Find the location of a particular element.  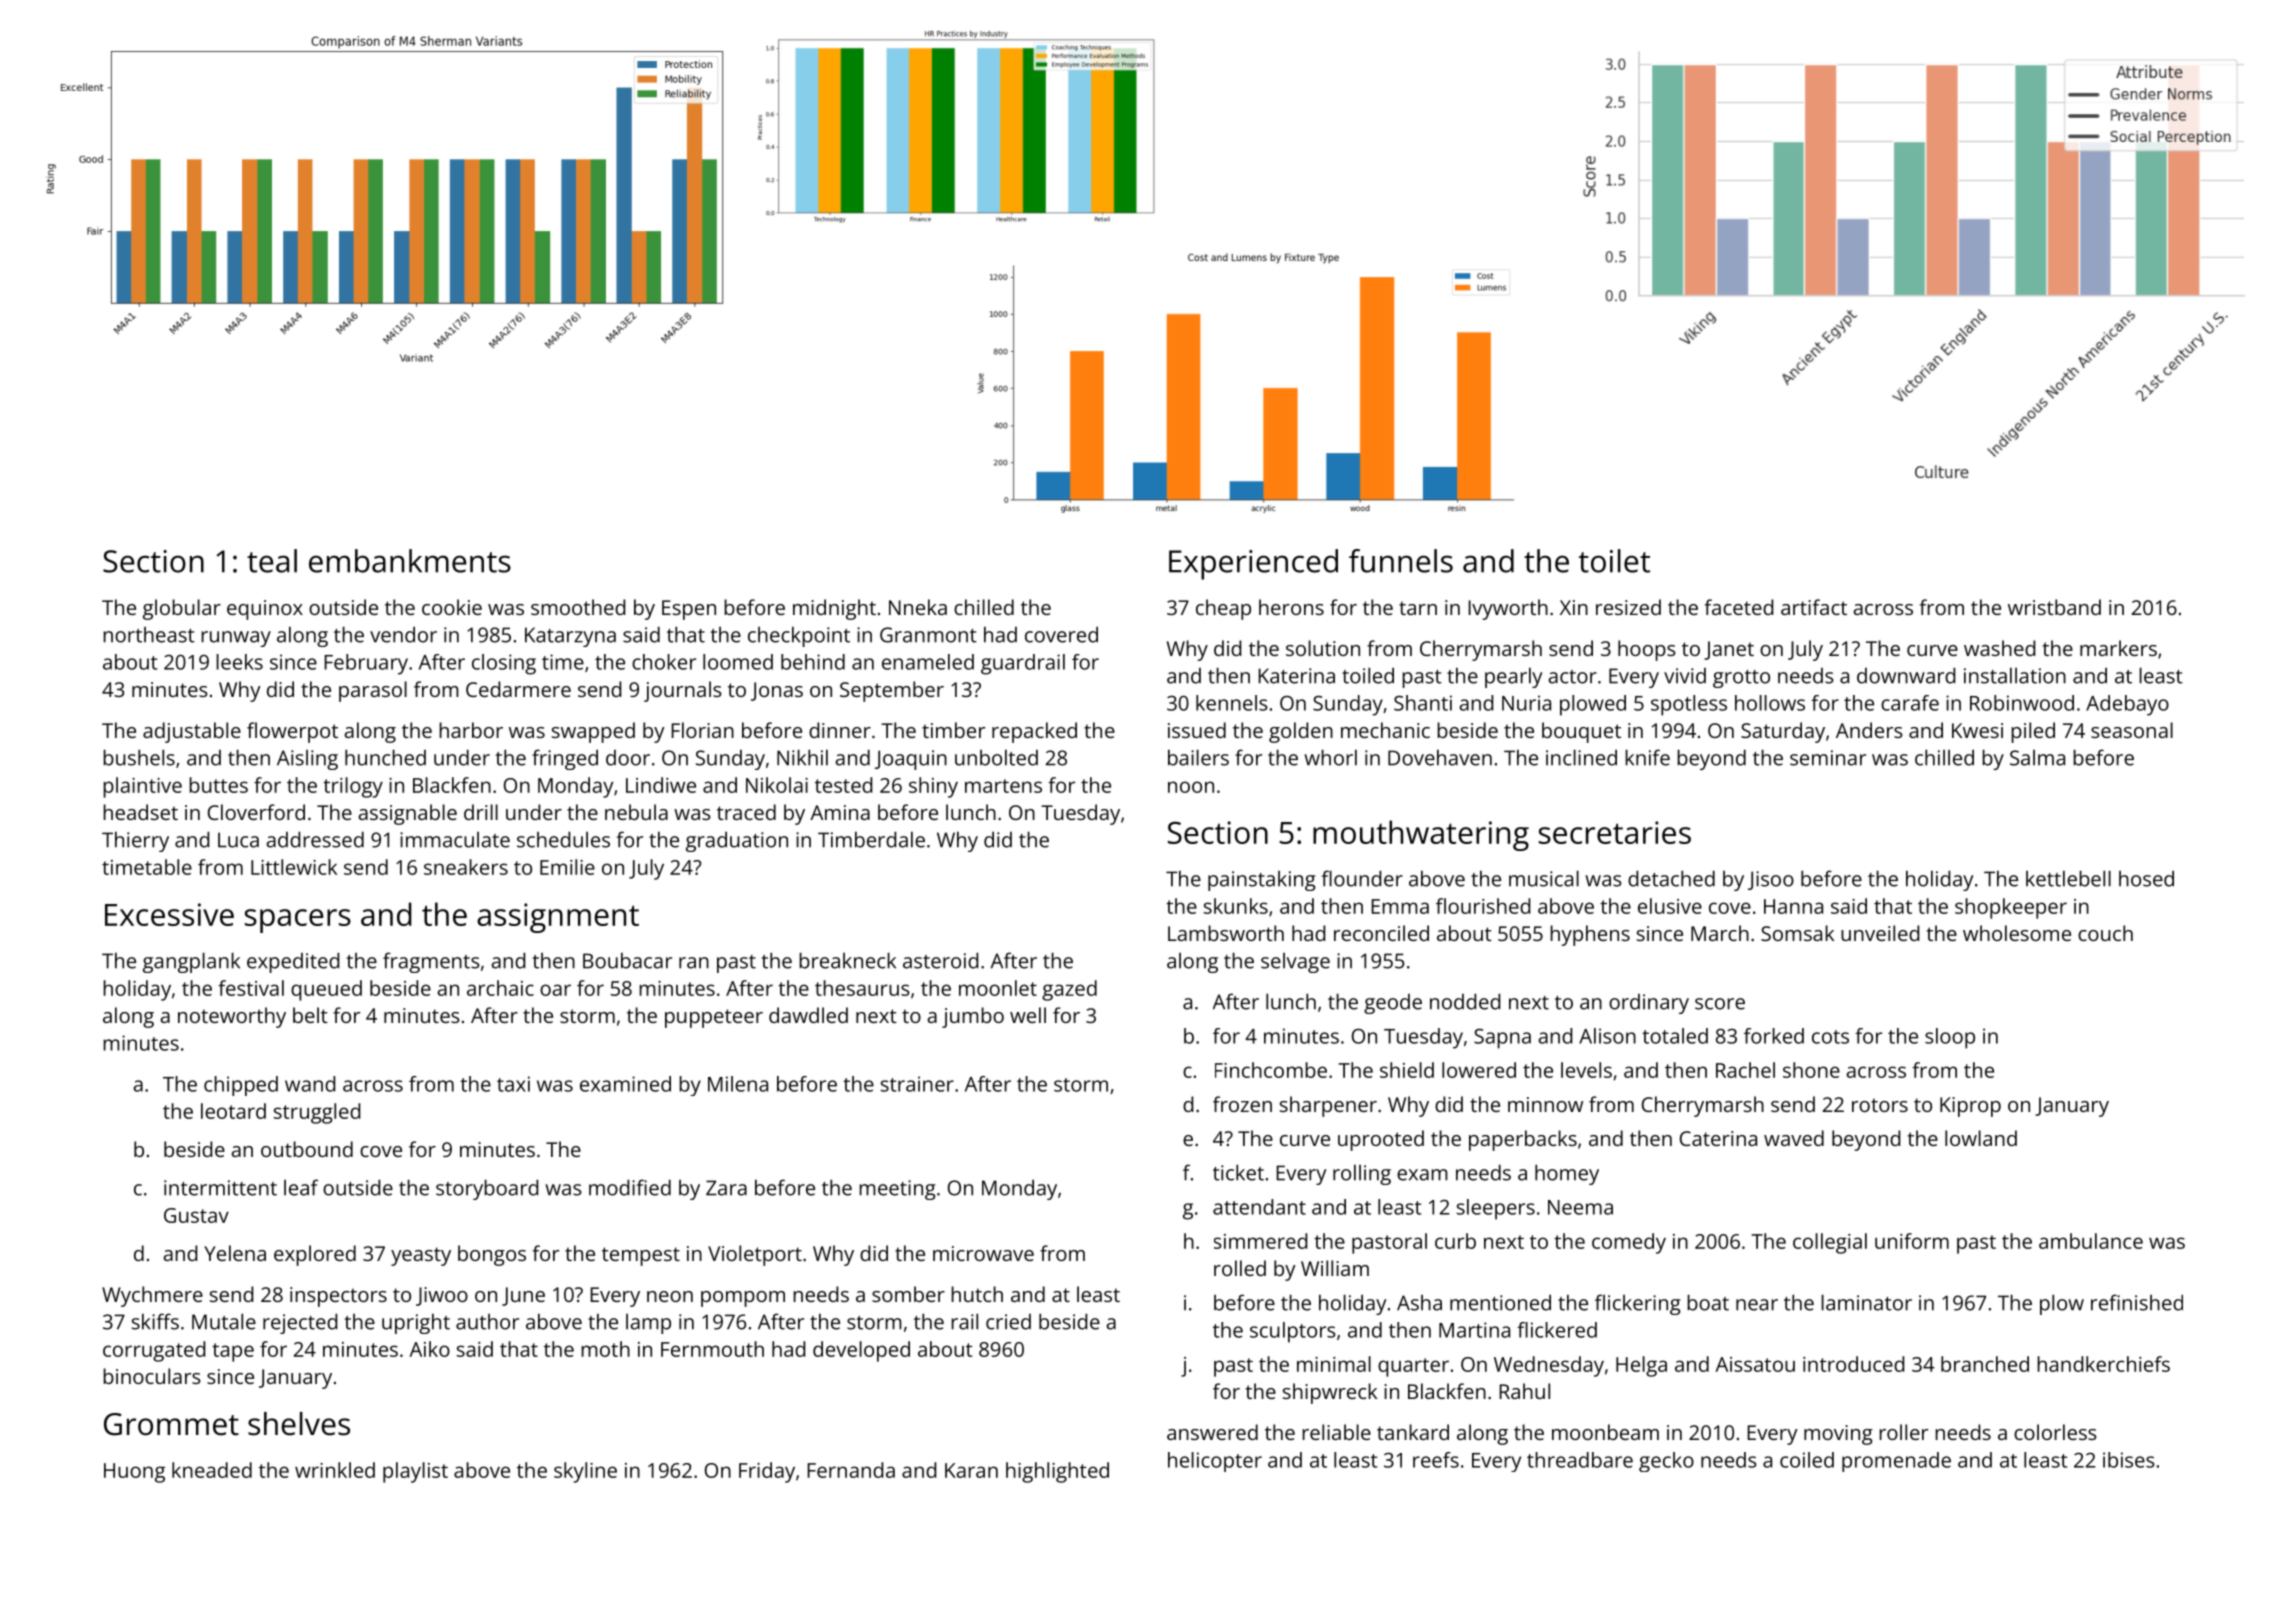

noteworthy is located at coordinates (232, 1017).
